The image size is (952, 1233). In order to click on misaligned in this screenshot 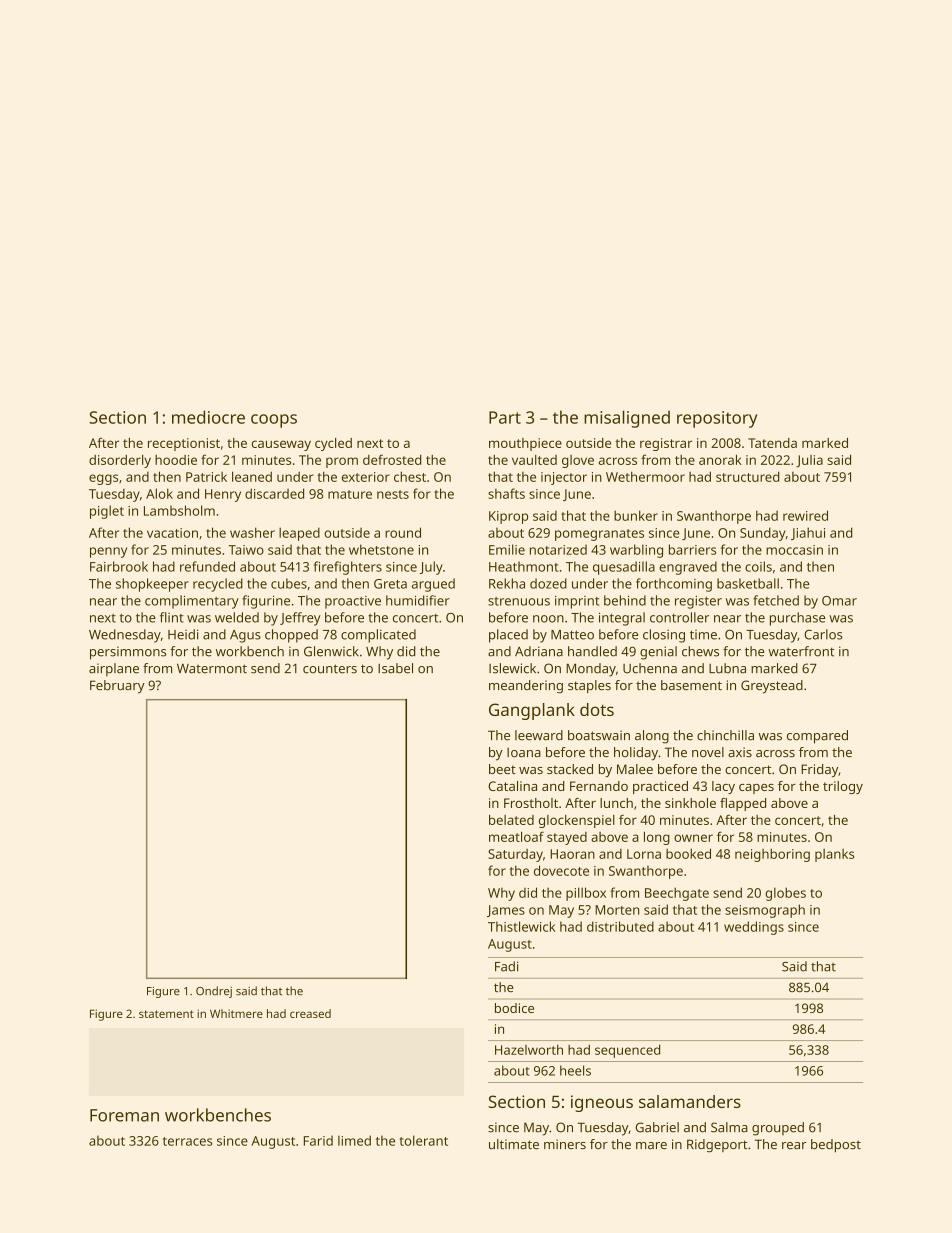, I will do `click(627, 419)`.
